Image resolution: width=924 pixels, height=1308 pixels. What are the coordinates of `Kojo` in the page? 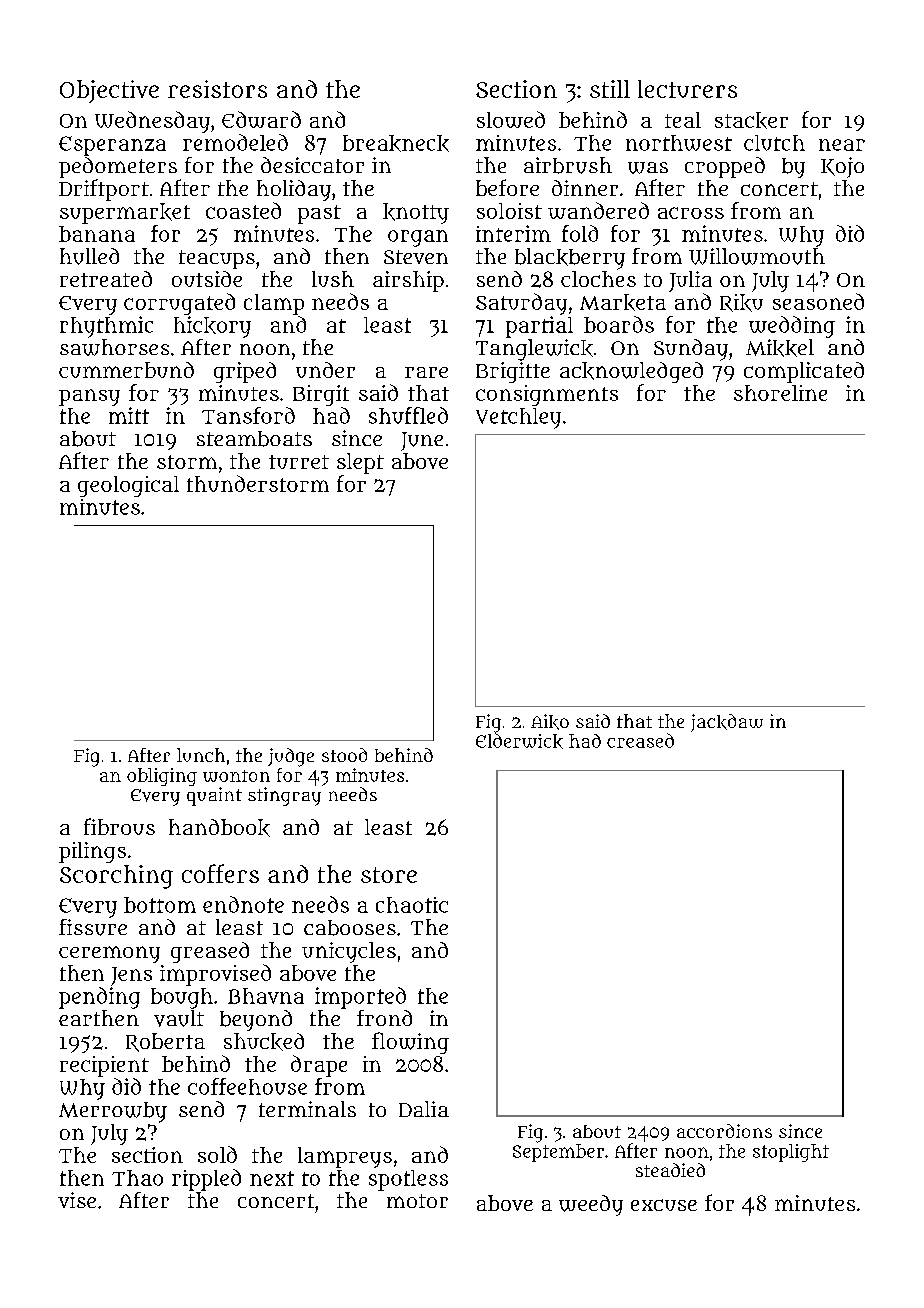 It's located at (842, 167).
